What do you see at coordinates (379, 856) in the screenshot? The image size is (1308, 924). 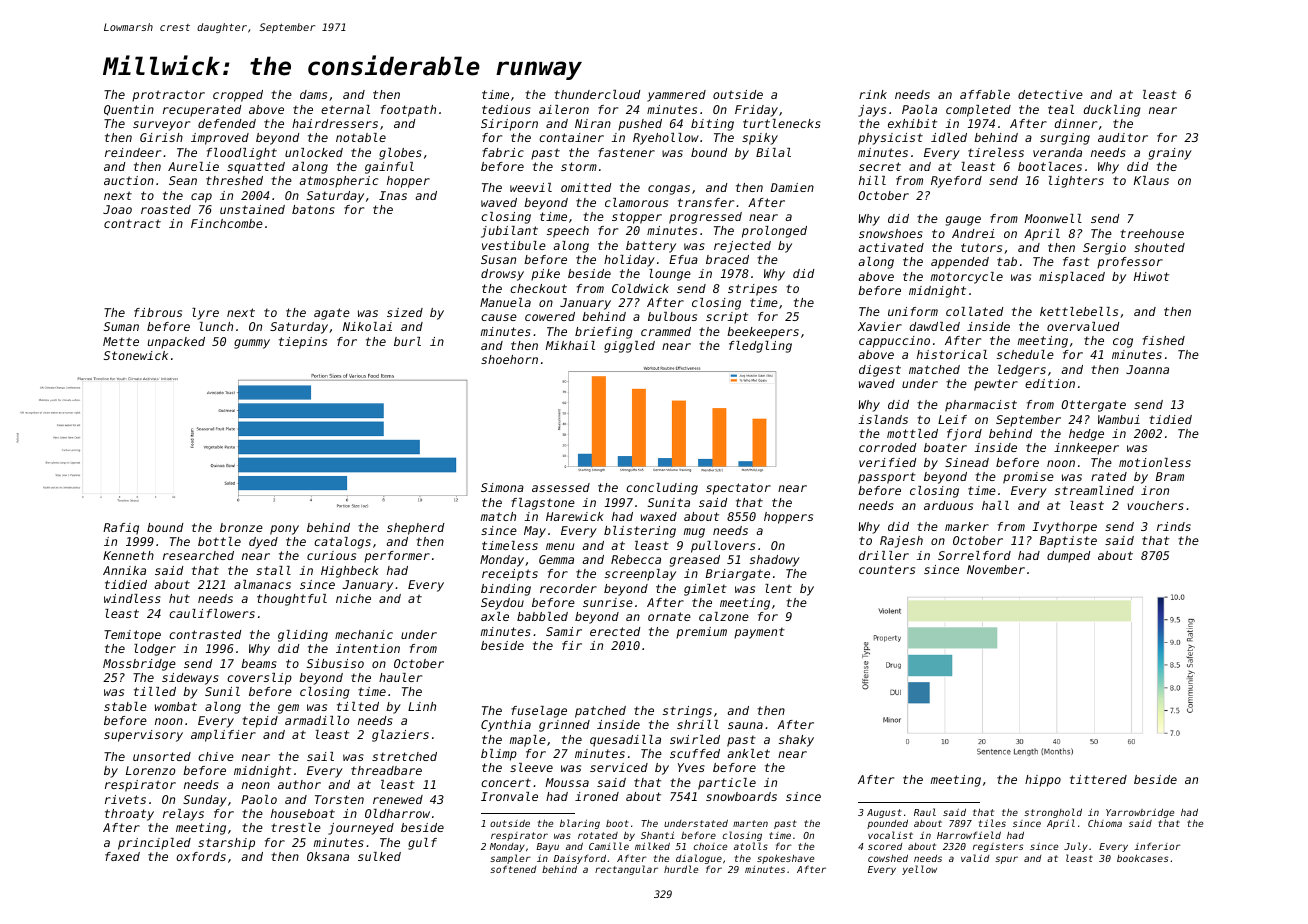 I see `sulked` at bounding box center [379, 856].
